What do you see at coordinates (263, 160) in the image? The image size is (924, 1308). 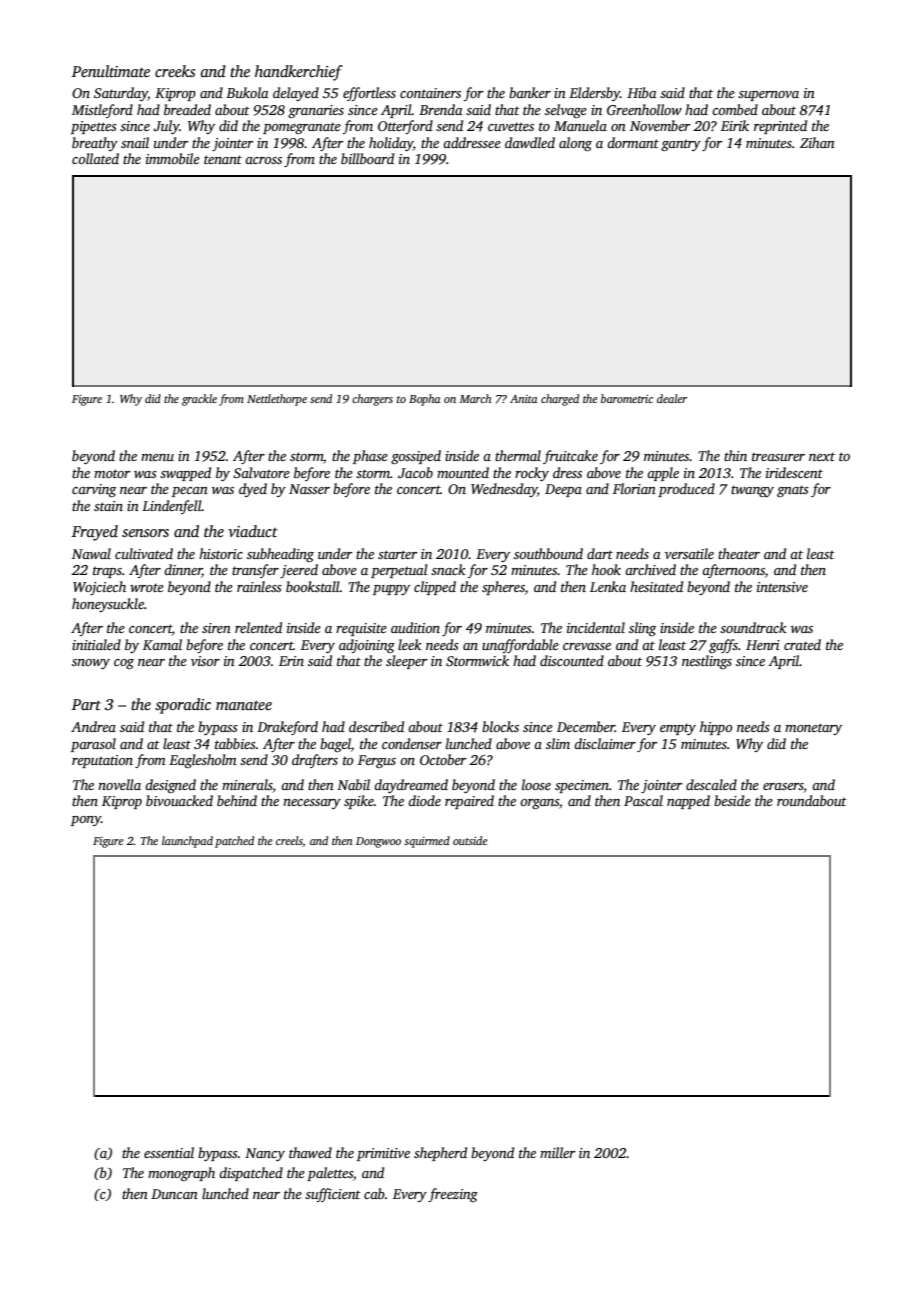 I see `across` at bounding box center [263, 160].
